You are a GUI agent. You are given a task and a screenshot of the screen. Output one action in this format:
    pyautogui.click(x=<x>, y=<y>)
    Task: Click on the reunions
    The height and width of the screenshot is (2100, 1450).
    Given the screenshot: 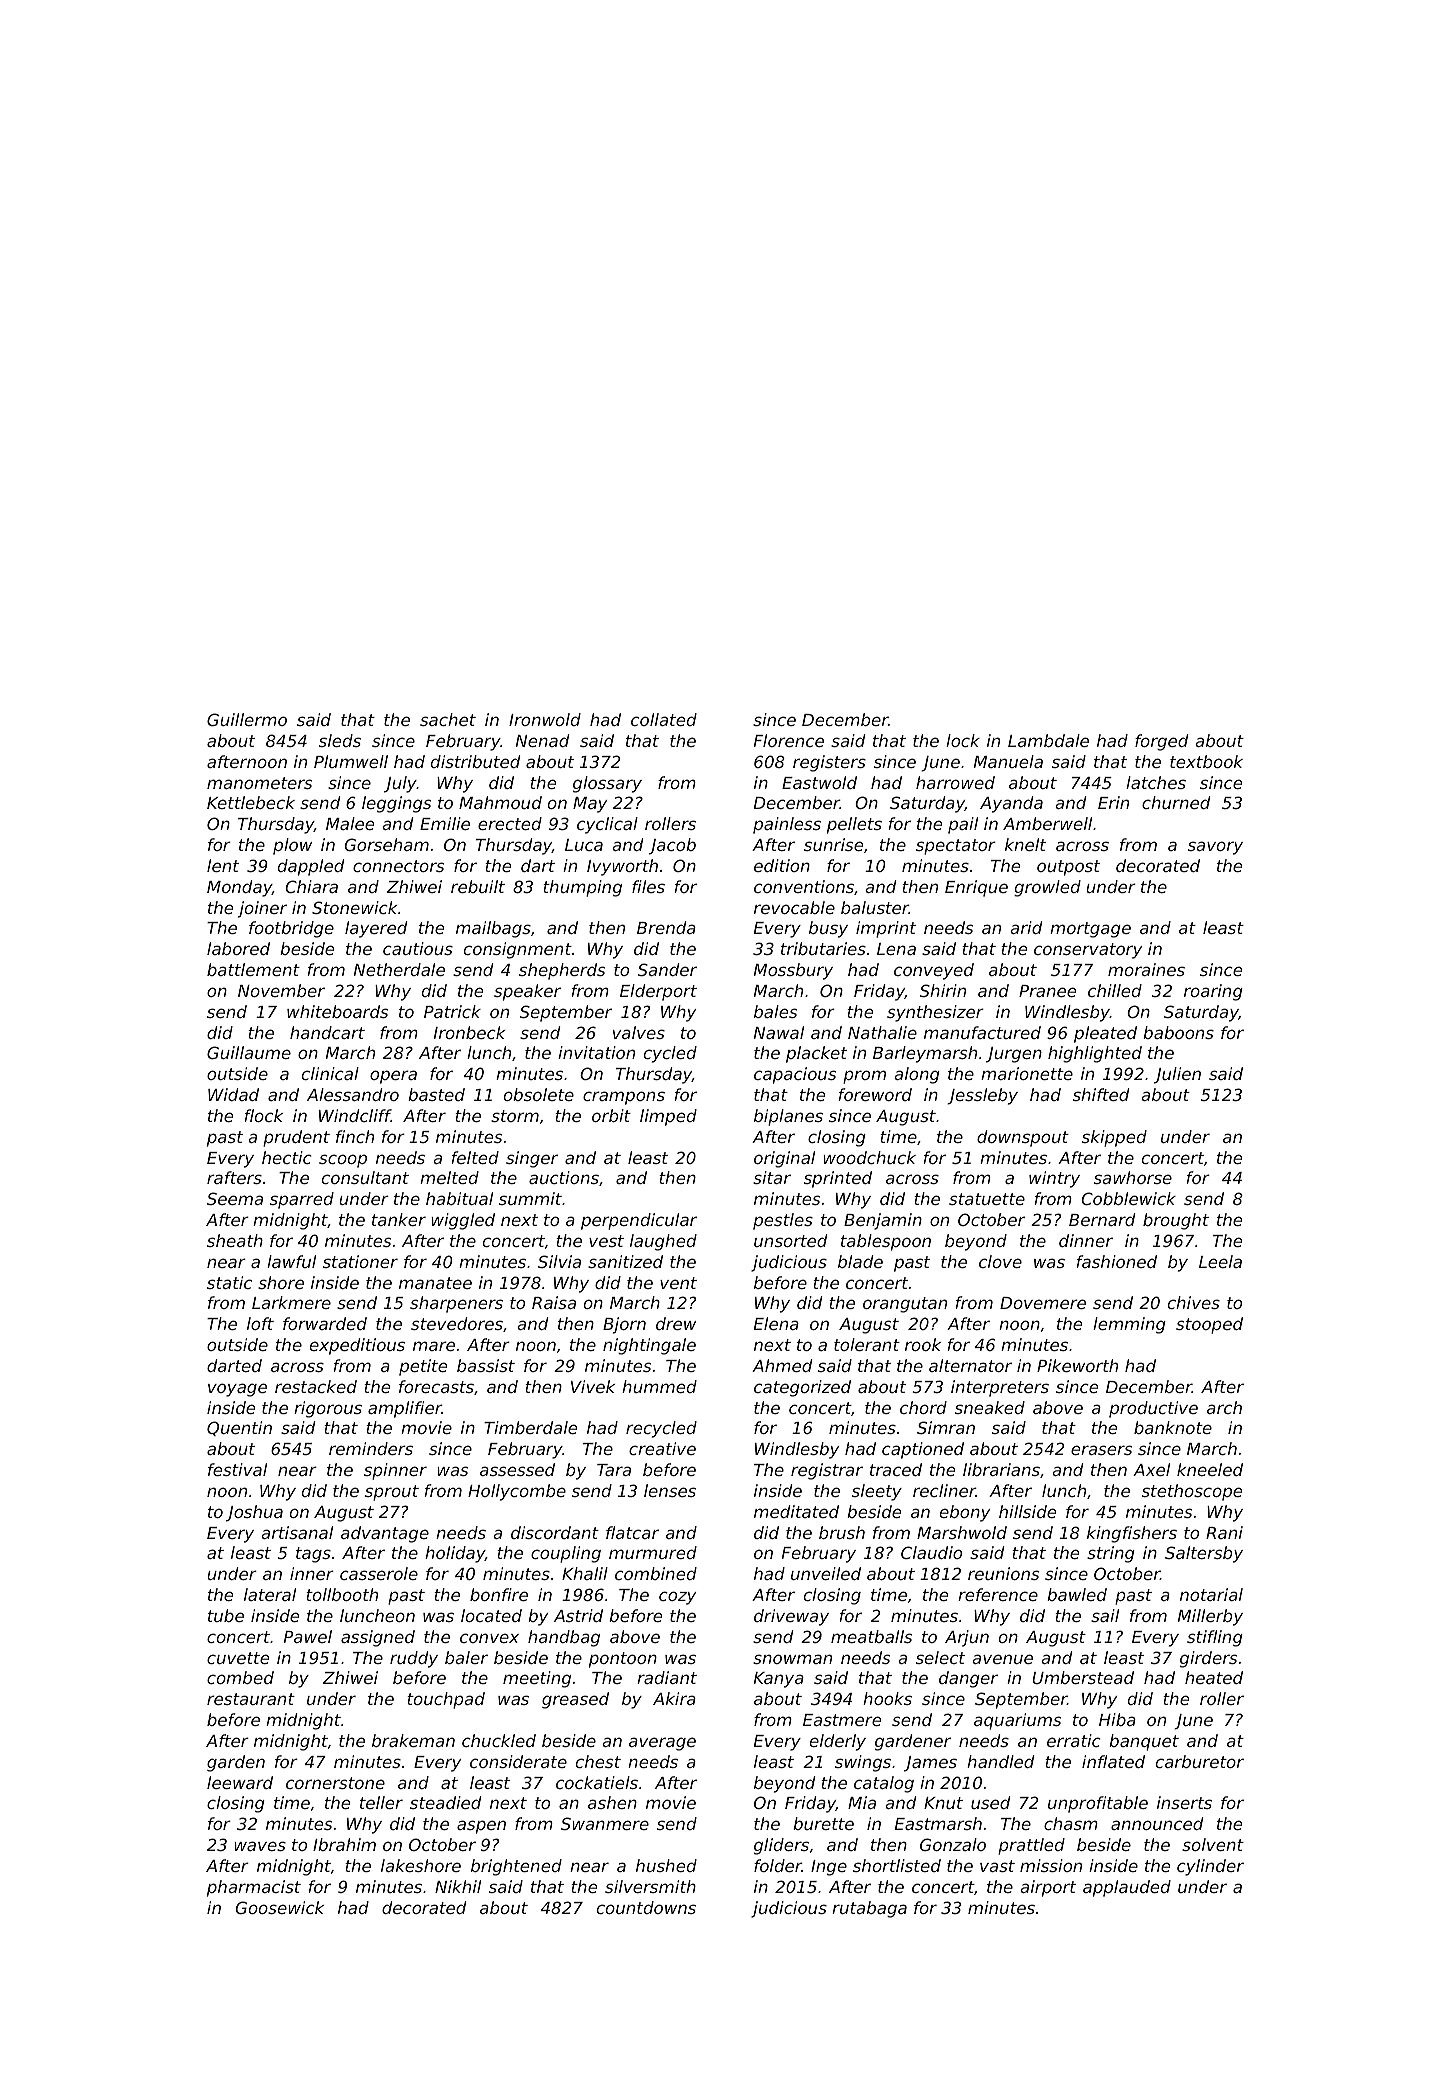 What is the action you would take?
    pyautogui.click(x=1003, y=1573)
